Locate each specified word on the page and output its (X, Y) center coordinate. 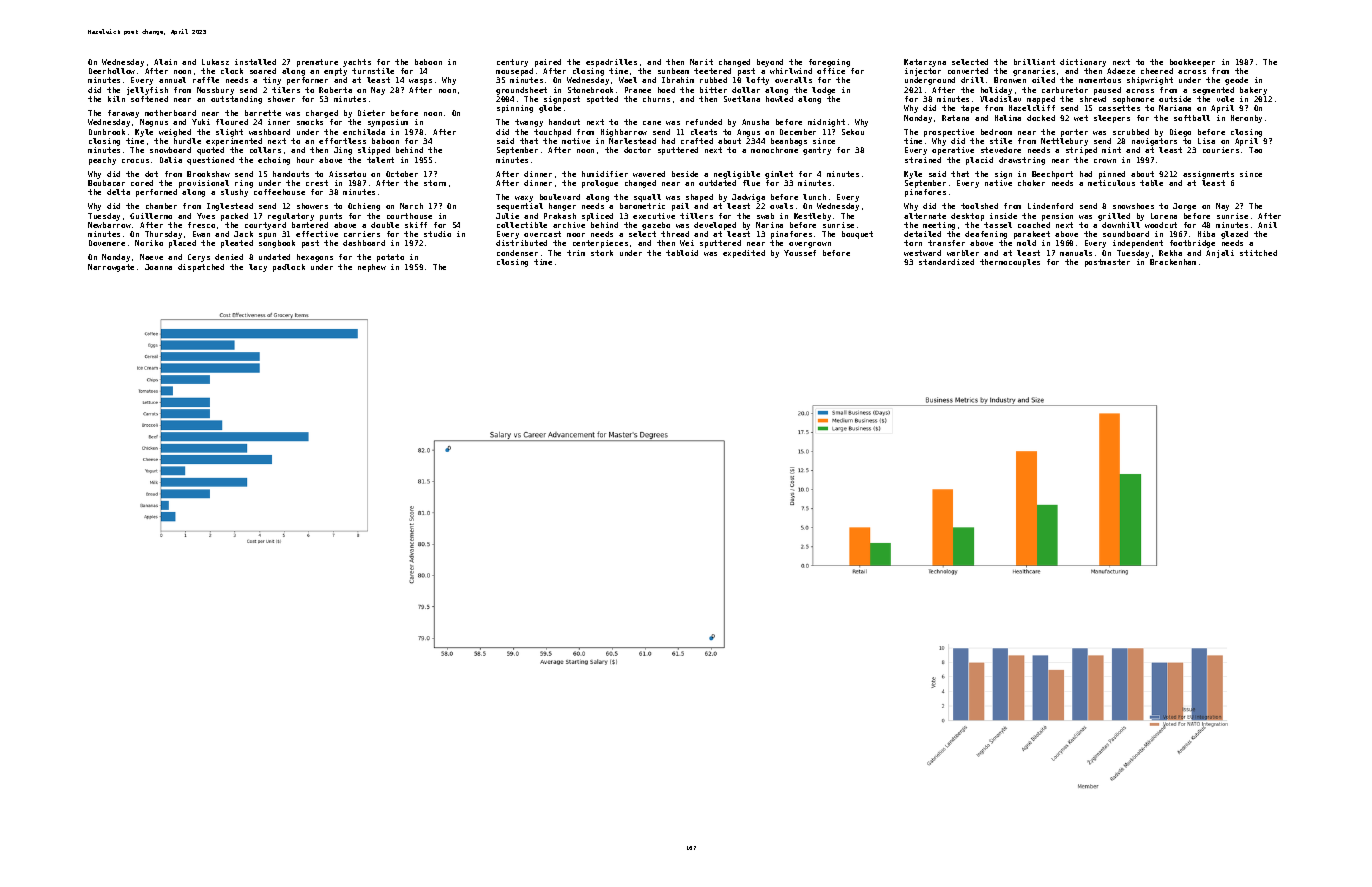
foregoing (829, 63)
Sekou (853, 132)
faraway (123, 114)
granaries (1034, 72)
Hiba (1206, 234)
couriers (1221, 150)
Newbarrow (109, 225)
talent (380, 160)
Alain (165, 62)
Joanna (158, 267)
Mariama (1175, 108)
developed (715, 226)
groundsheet (521, 91)
